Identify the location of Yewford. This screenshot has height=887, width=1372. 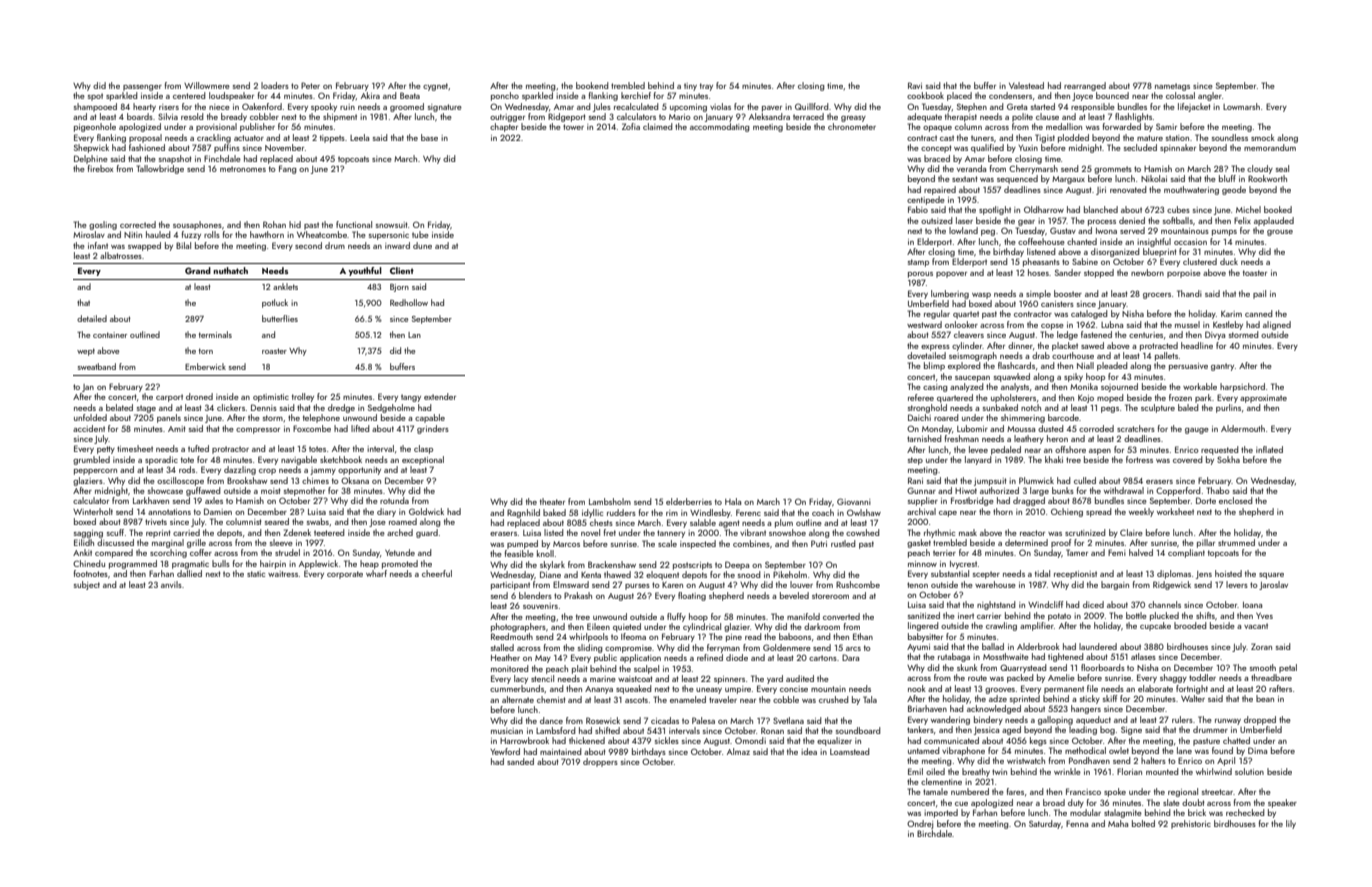
(505, 751).
